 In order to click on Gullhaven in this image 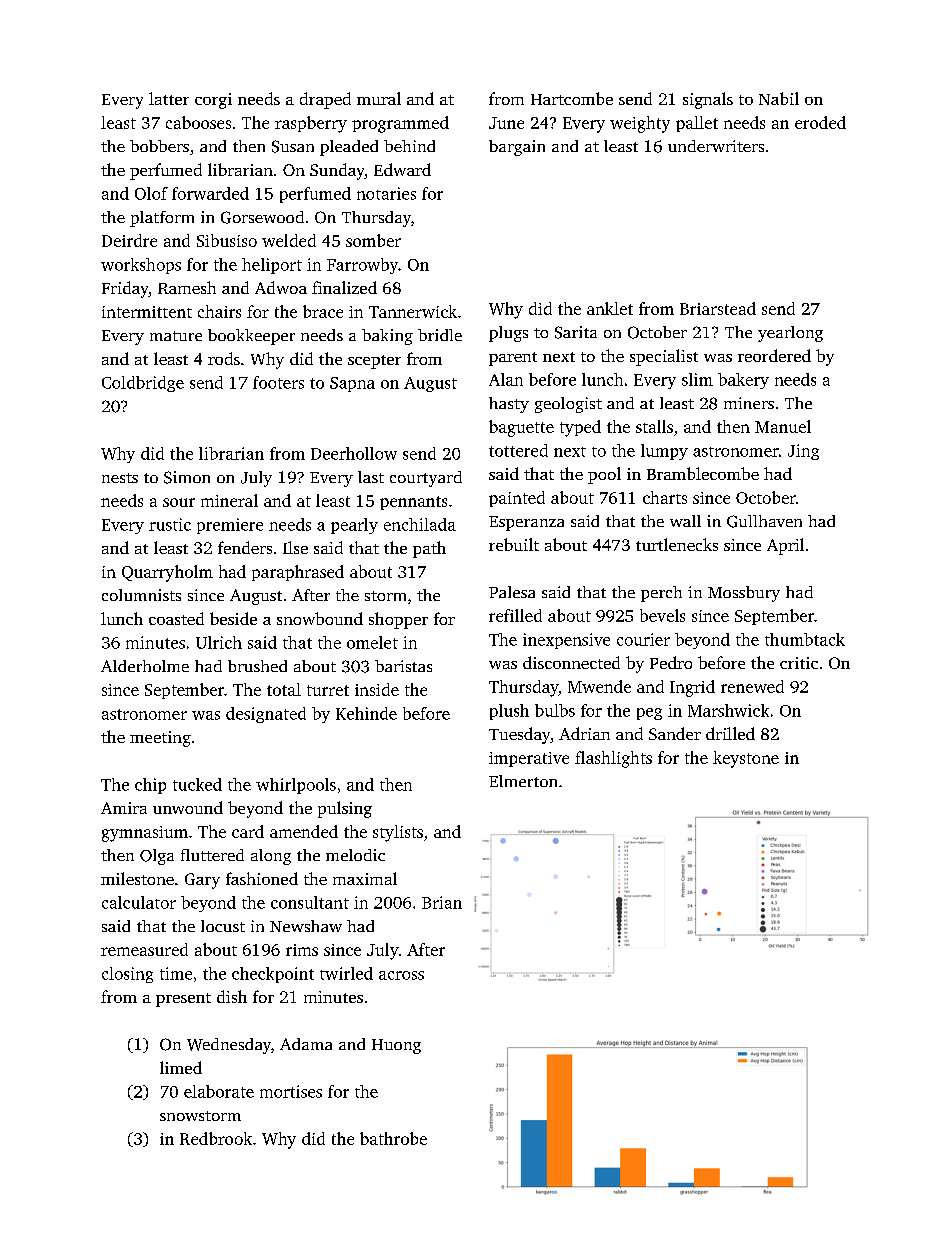, I will do `click(764, 521)`.
